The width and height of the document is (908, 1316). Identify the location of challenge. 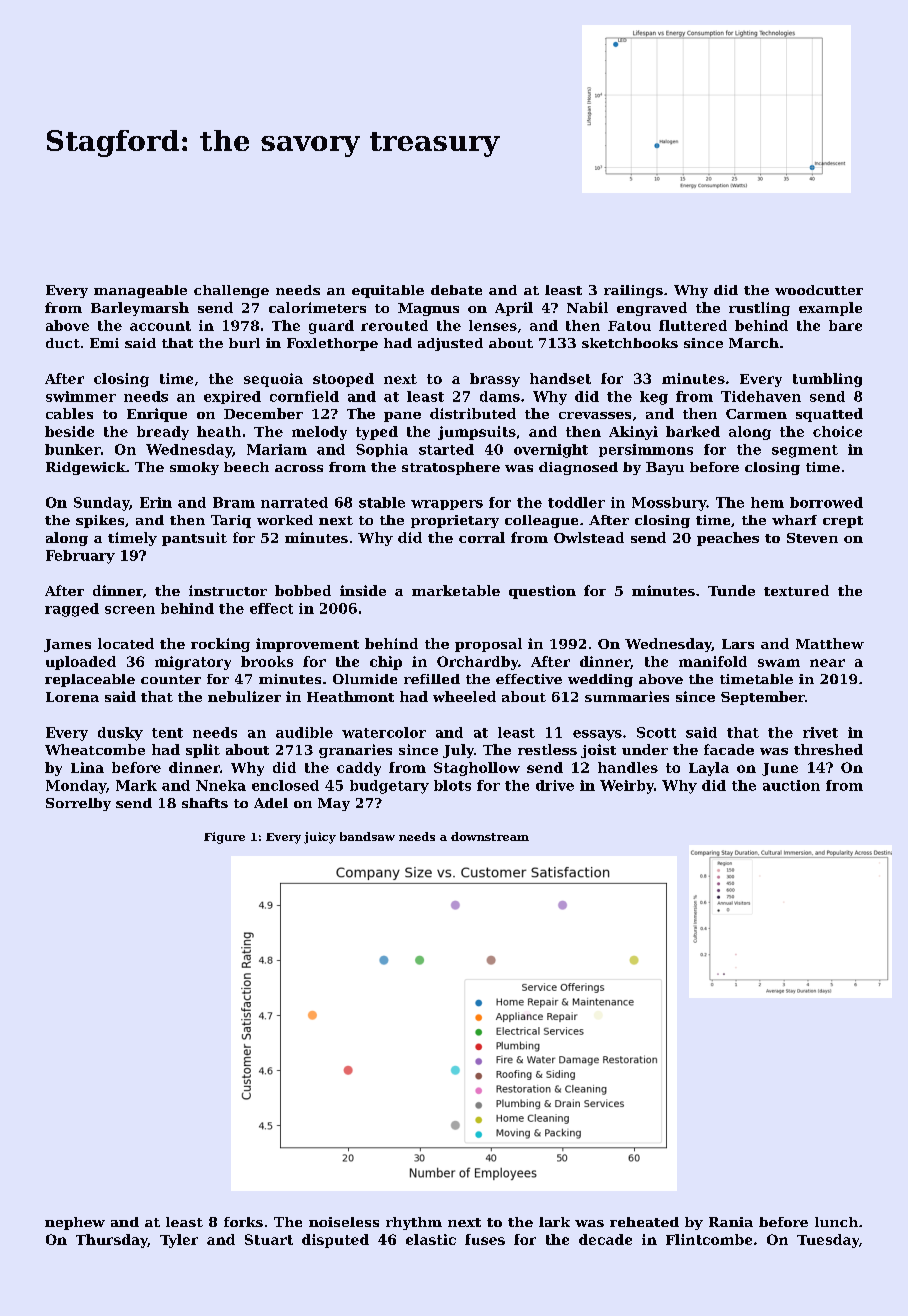
(231, 291).
